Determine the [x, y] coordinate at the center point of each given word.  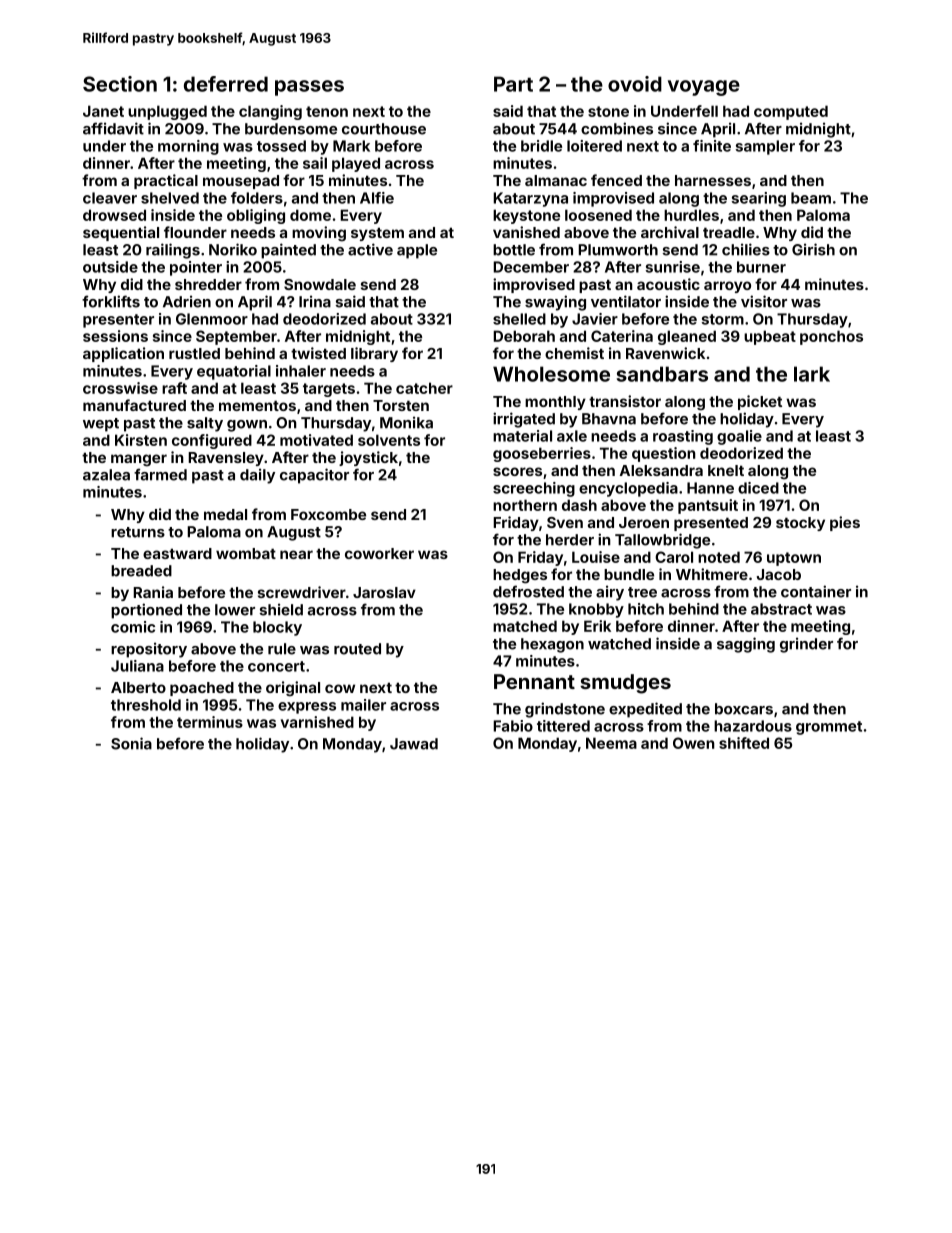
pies [845, 523]
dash [579, 505]
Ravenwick [665, 353]
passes [309, 88]
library [374, 354]
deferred [226, 84]
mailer [363, 705]
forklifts [111, 301]
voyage [704, 88]
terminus [210, 722]
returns [138, 532]
